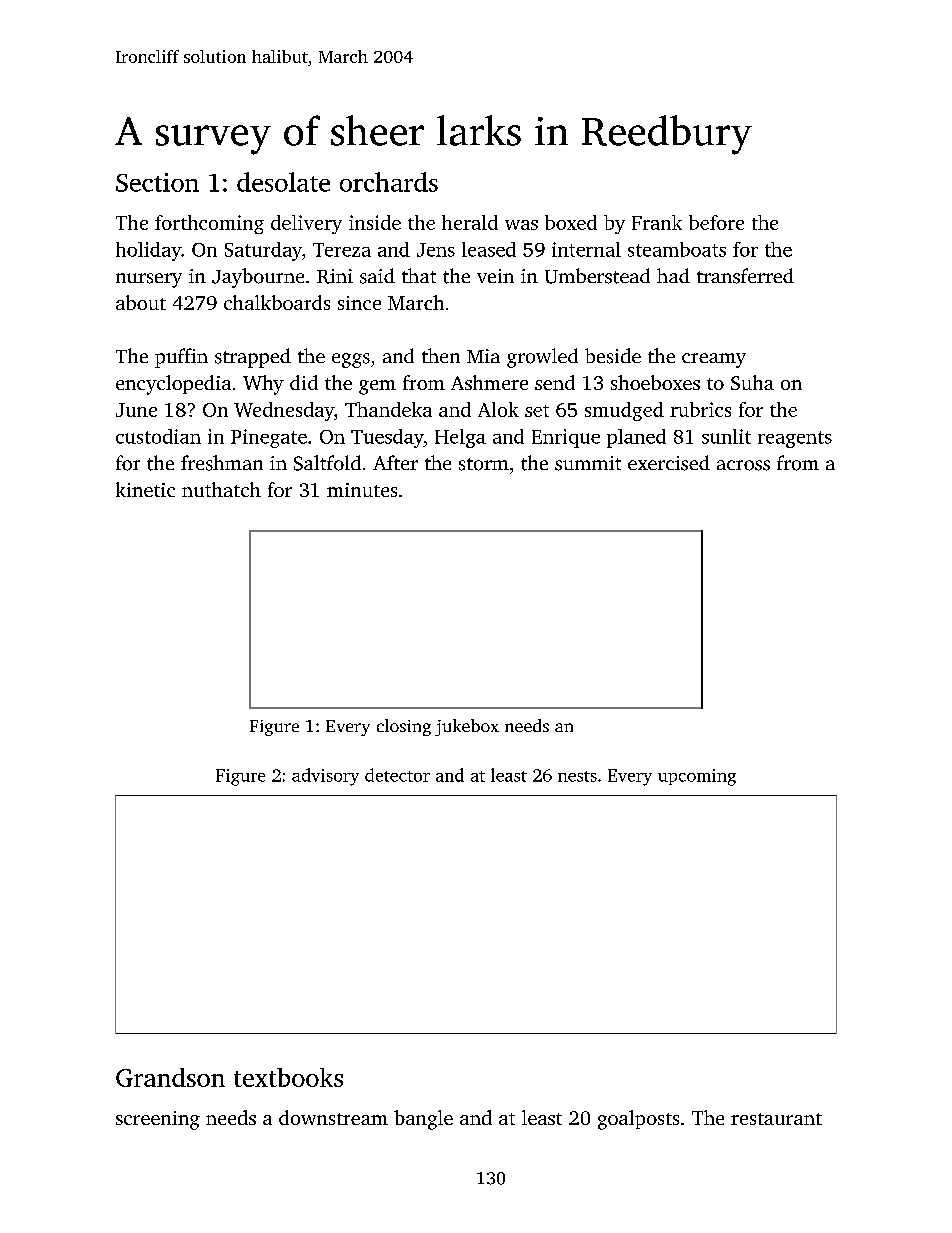  I want to click on herald, so click(470, 222).
